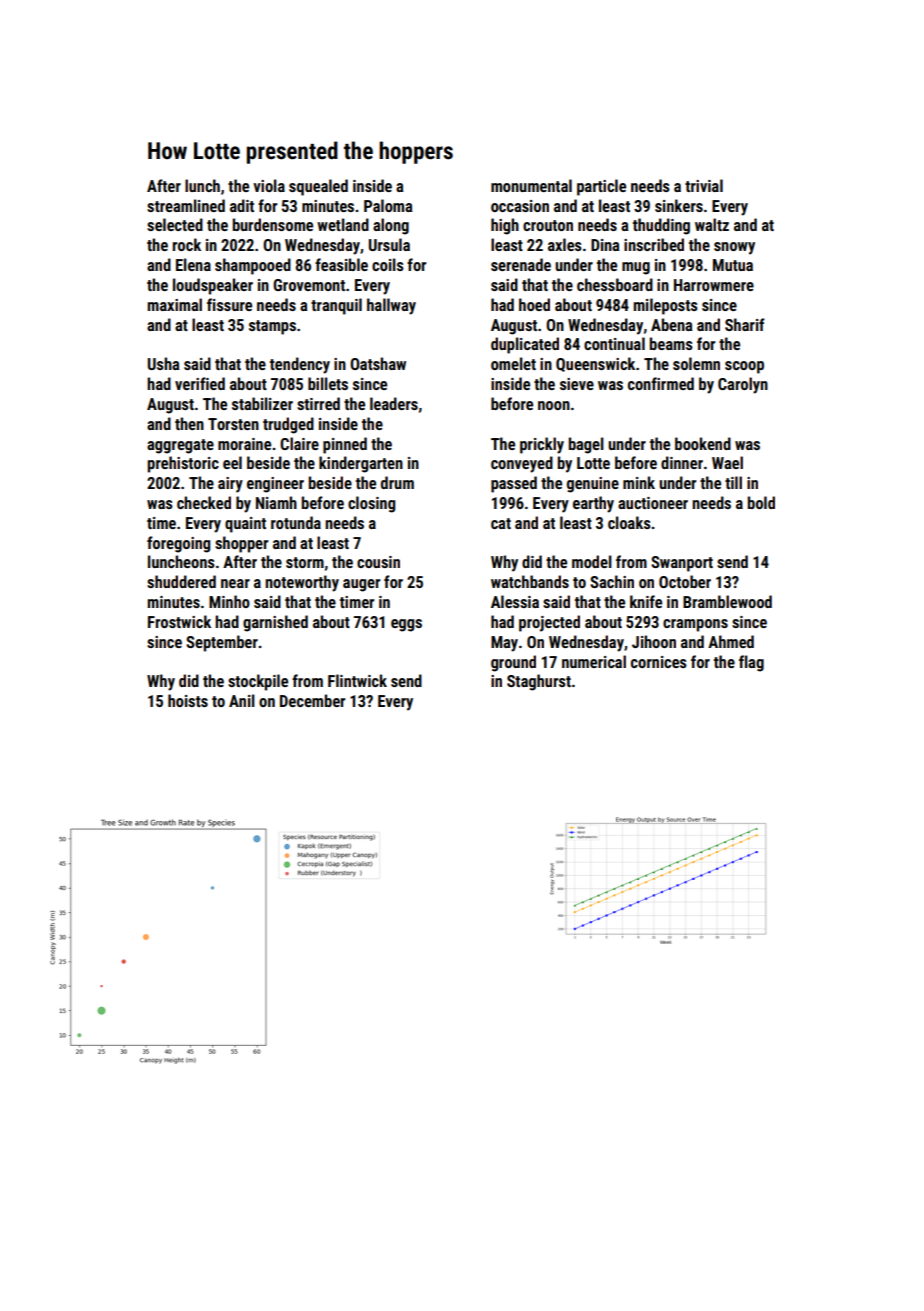 The width and height of the image is (924, 1311). I want to click on Frostwick, so click(179, 621).
